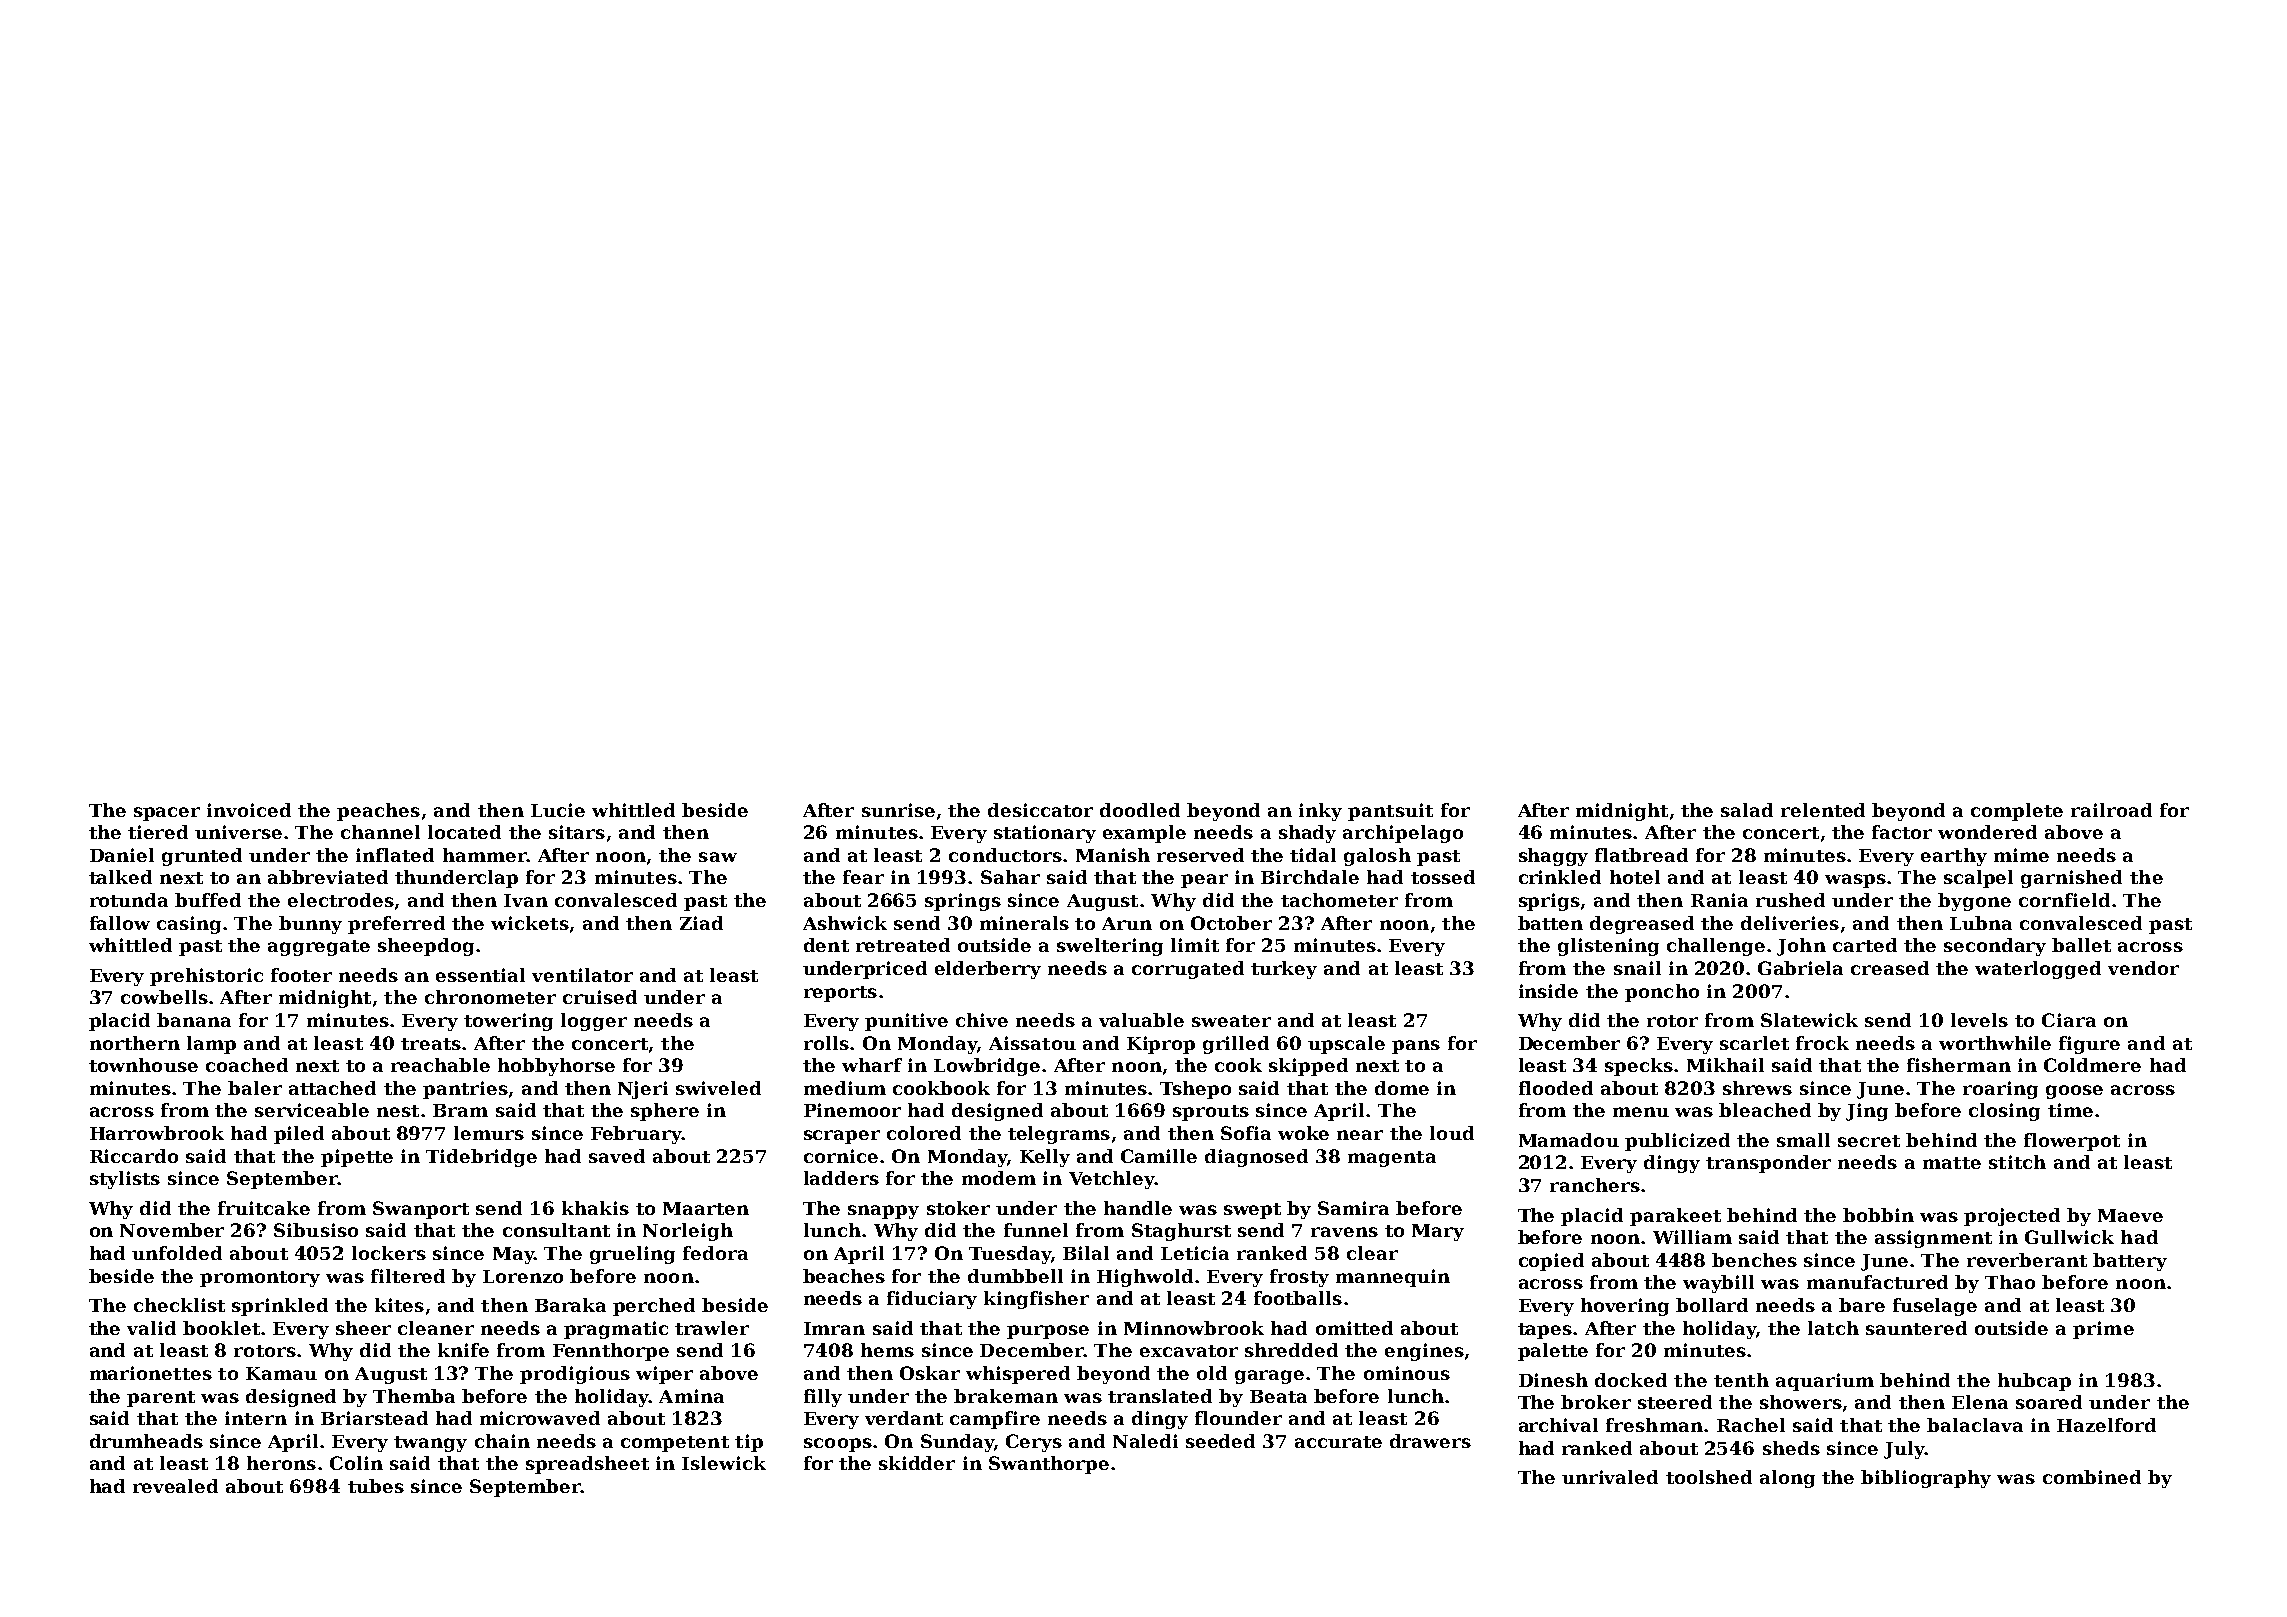 The width and height of the document is (2287, 1617). What do you see at coordinates (842, 1137) in the document?
I see `scraper` at bounding box center [842, 1137].
